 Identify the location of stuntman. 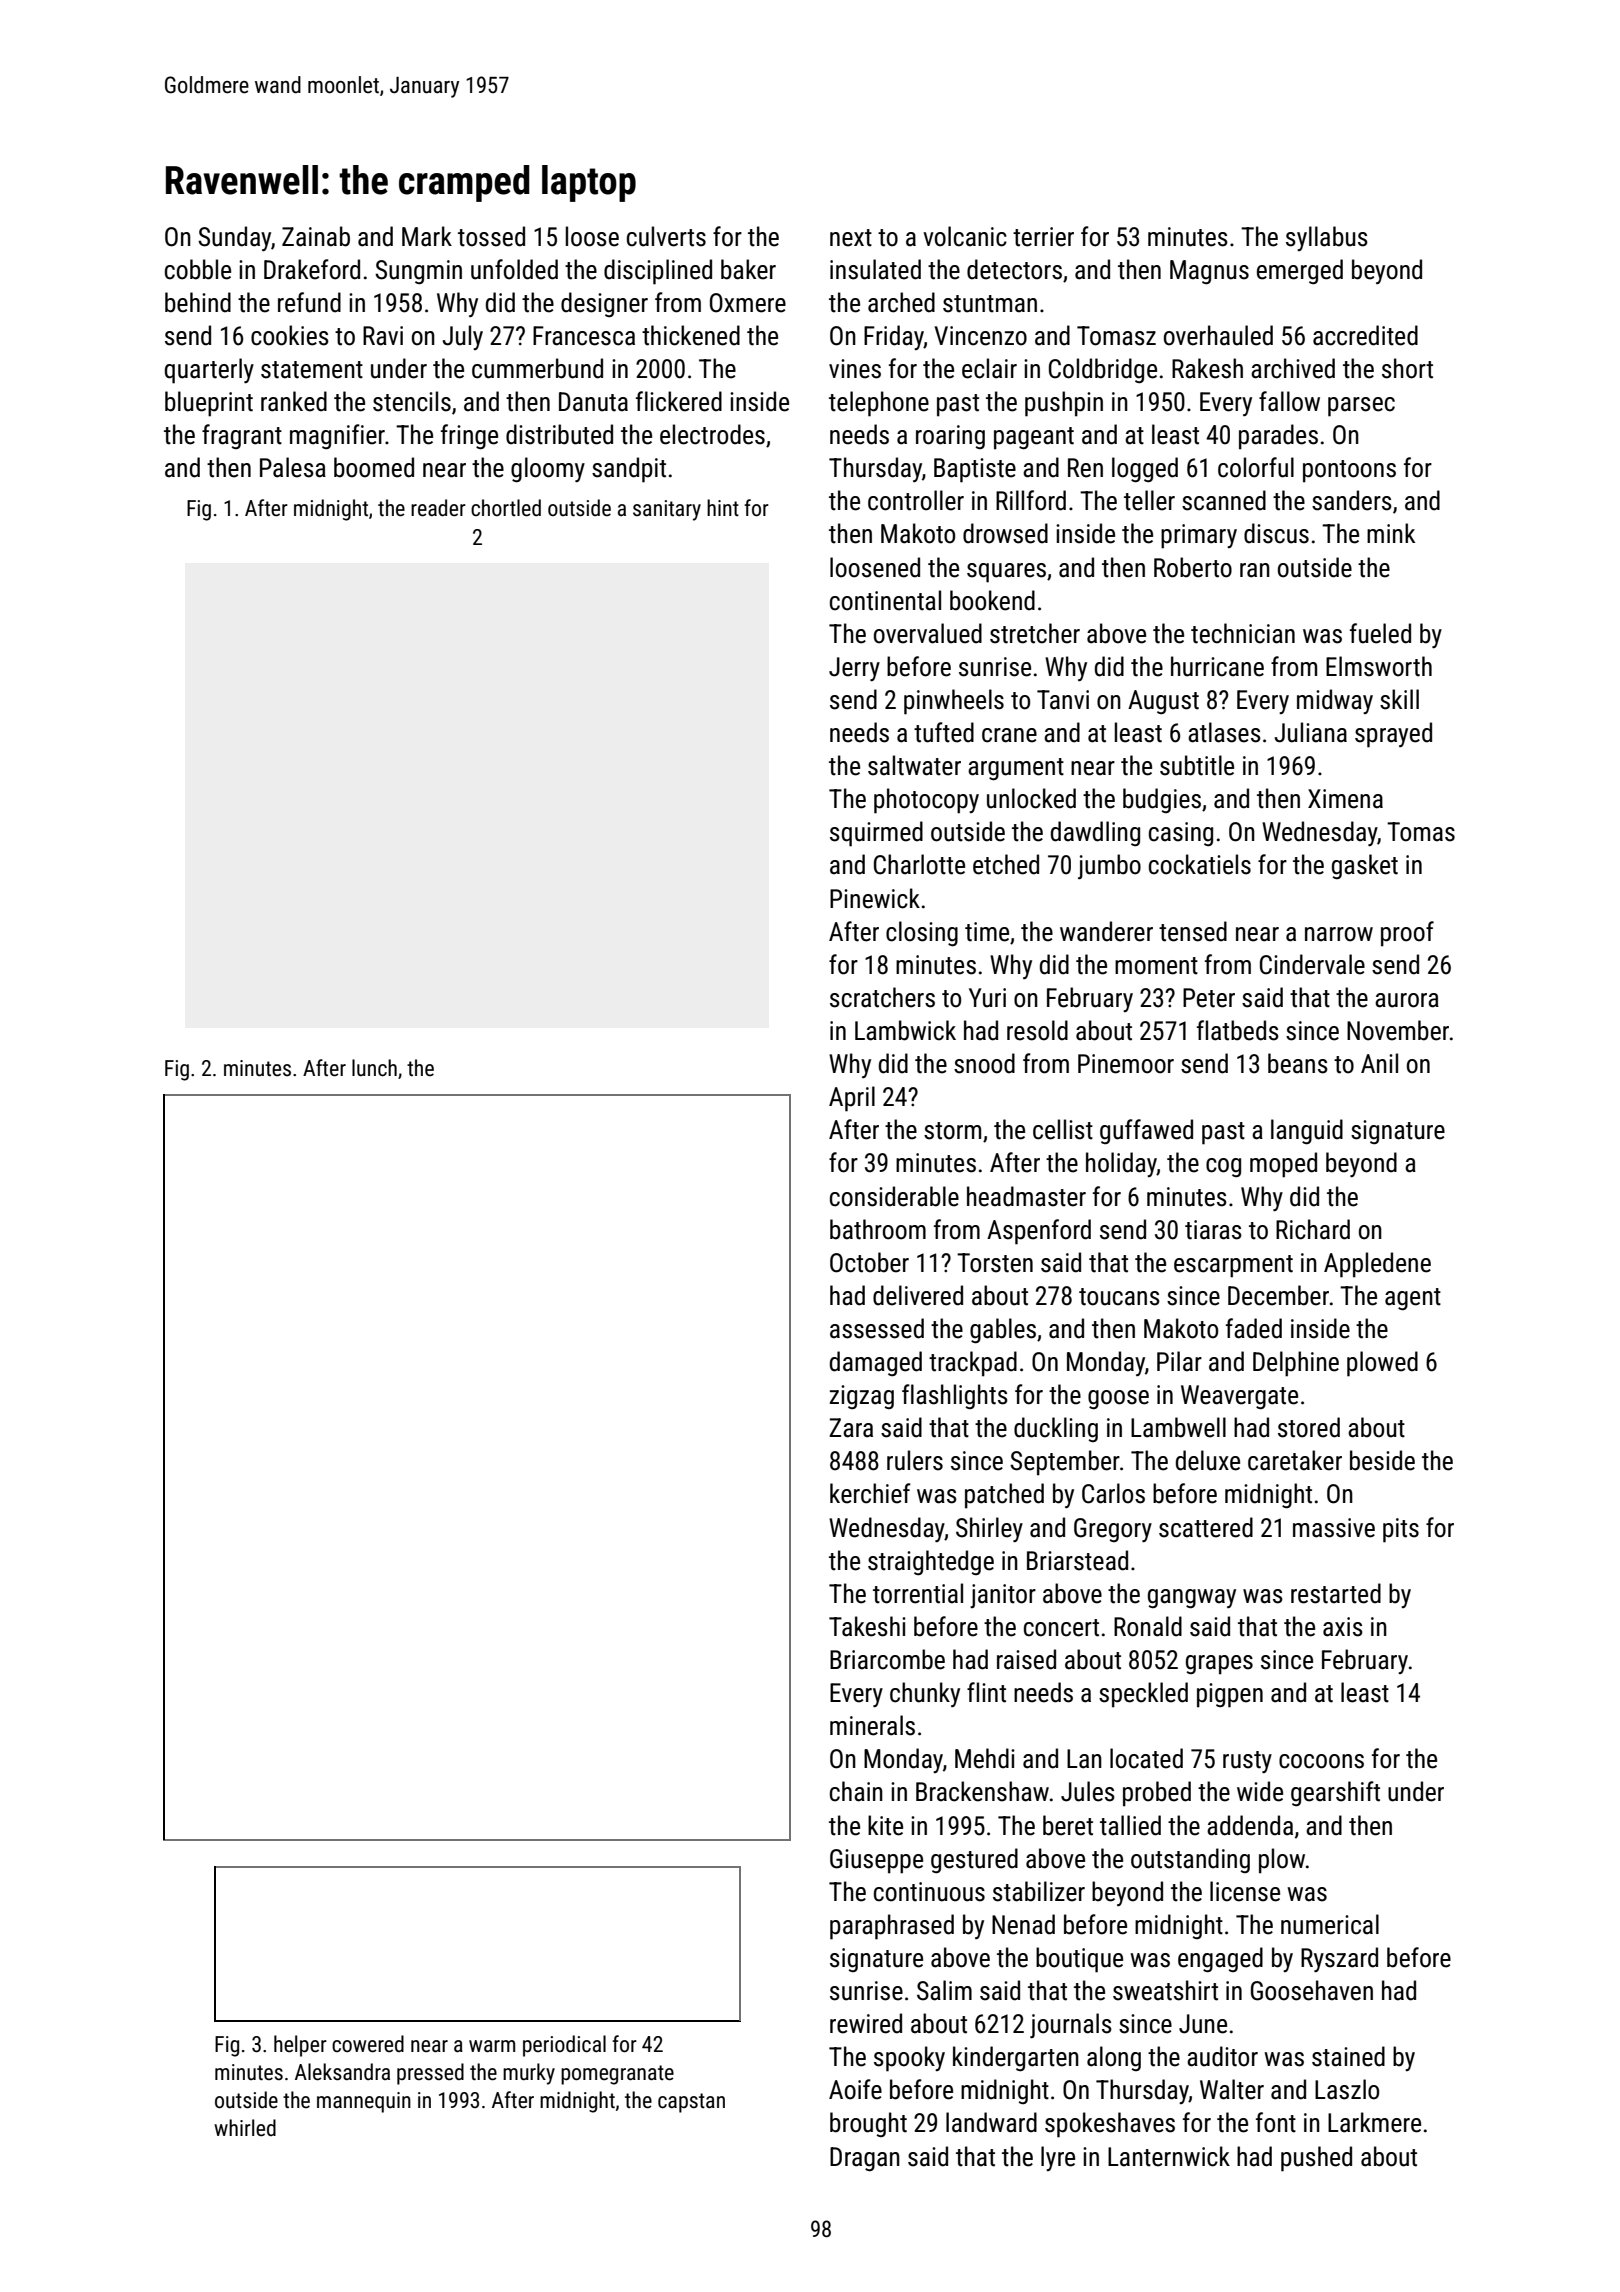
(990, 304).
